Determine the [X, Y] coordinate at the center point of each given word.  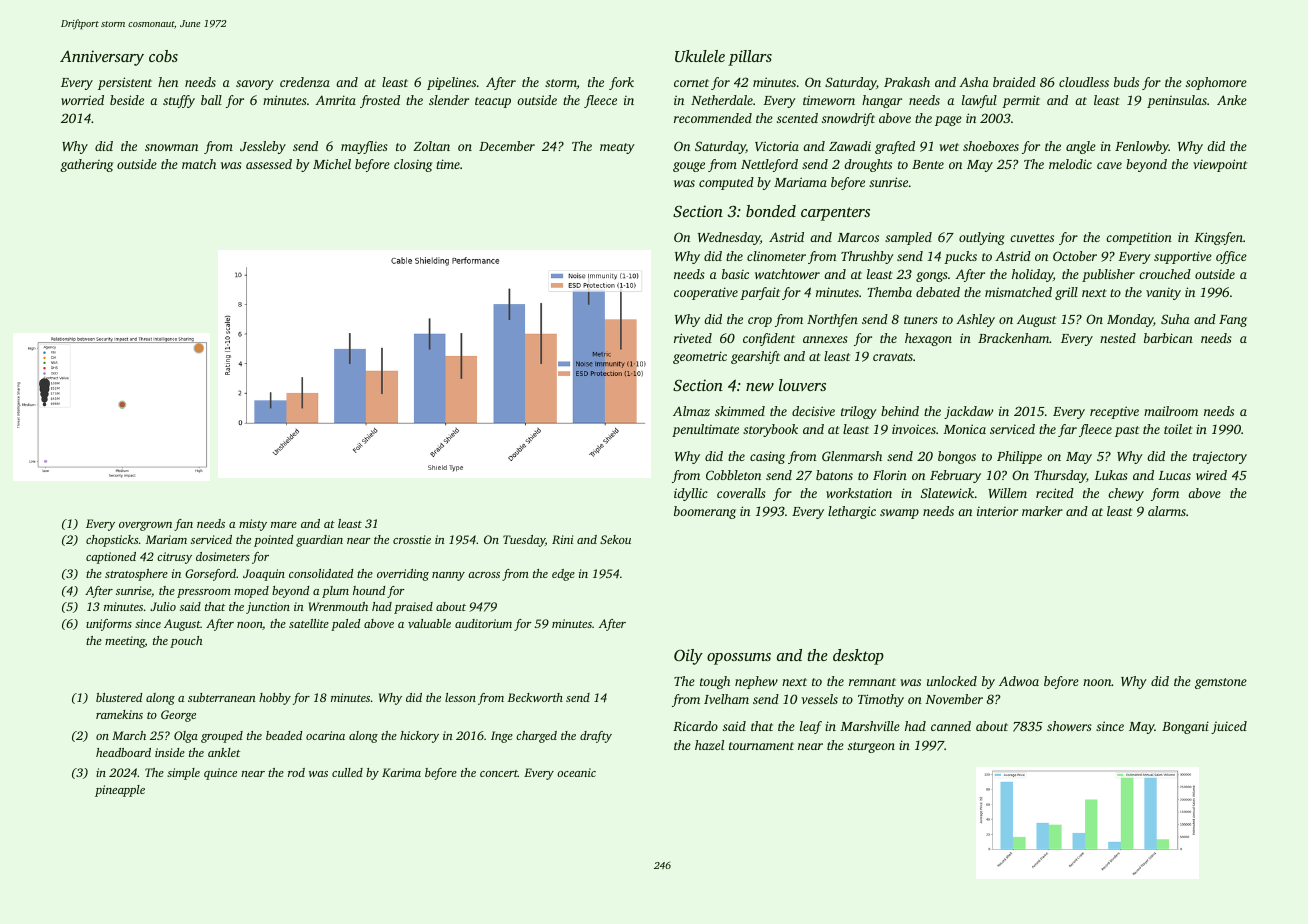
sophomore [1216, 83]
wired [1211, 475]
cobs [163, 56]
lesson [460, 697]
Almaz [691, 411]
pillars [750, 58]
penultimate [705, 430]
